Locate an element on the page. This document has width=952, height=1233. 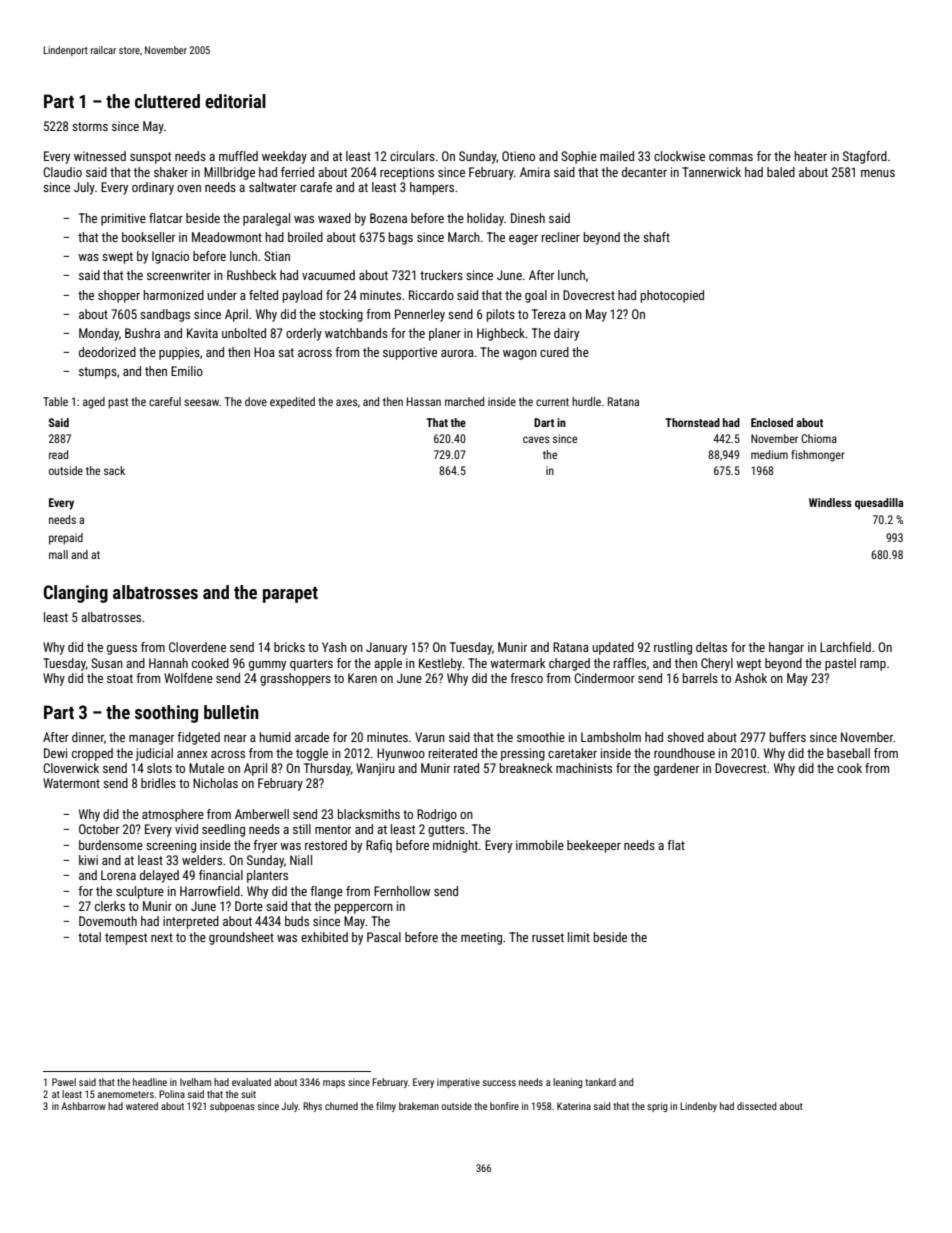
ramp is located at coordinates (873, 666).
